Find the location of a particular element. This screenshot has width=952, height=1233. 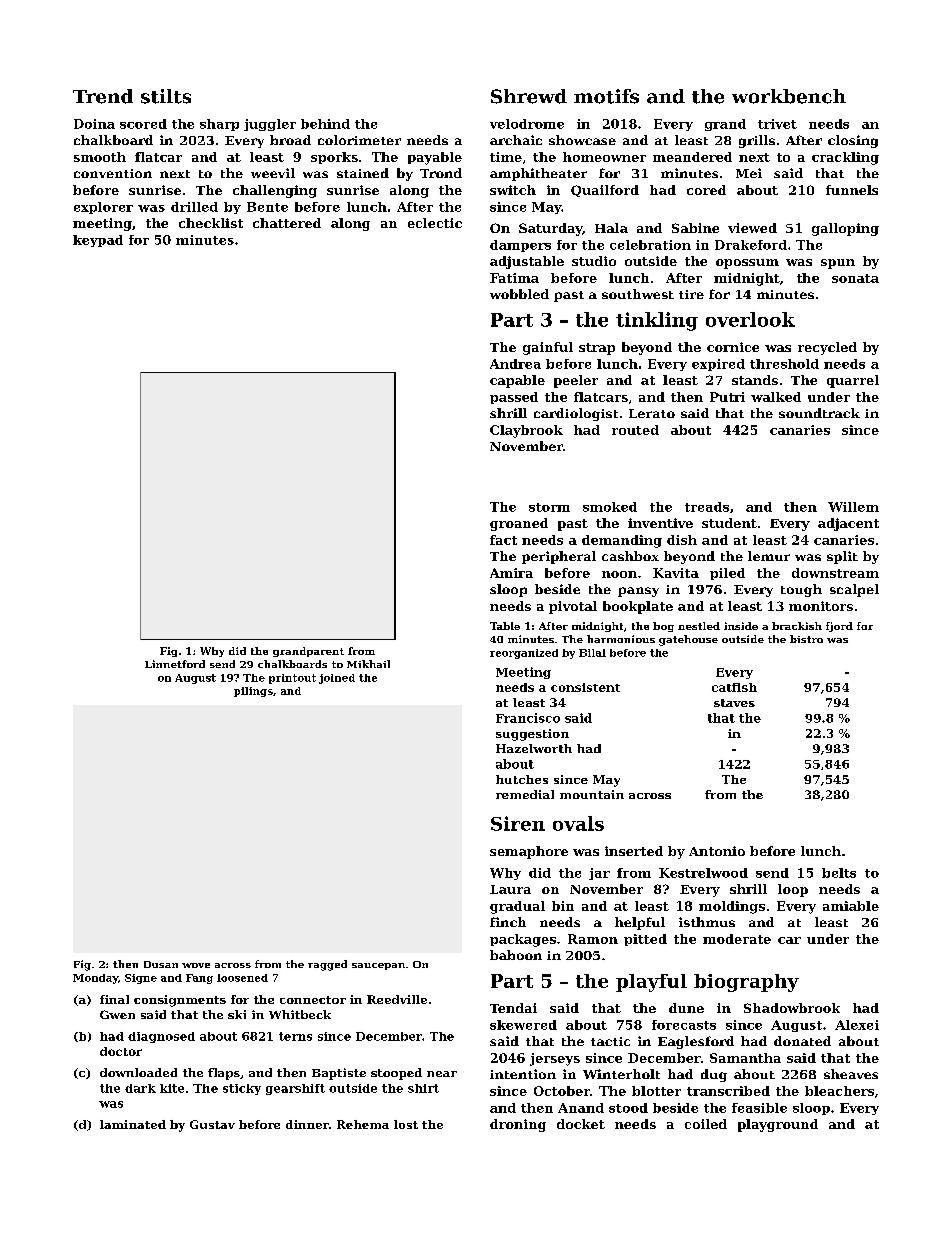

wove is located at coordinates (196, 965).
